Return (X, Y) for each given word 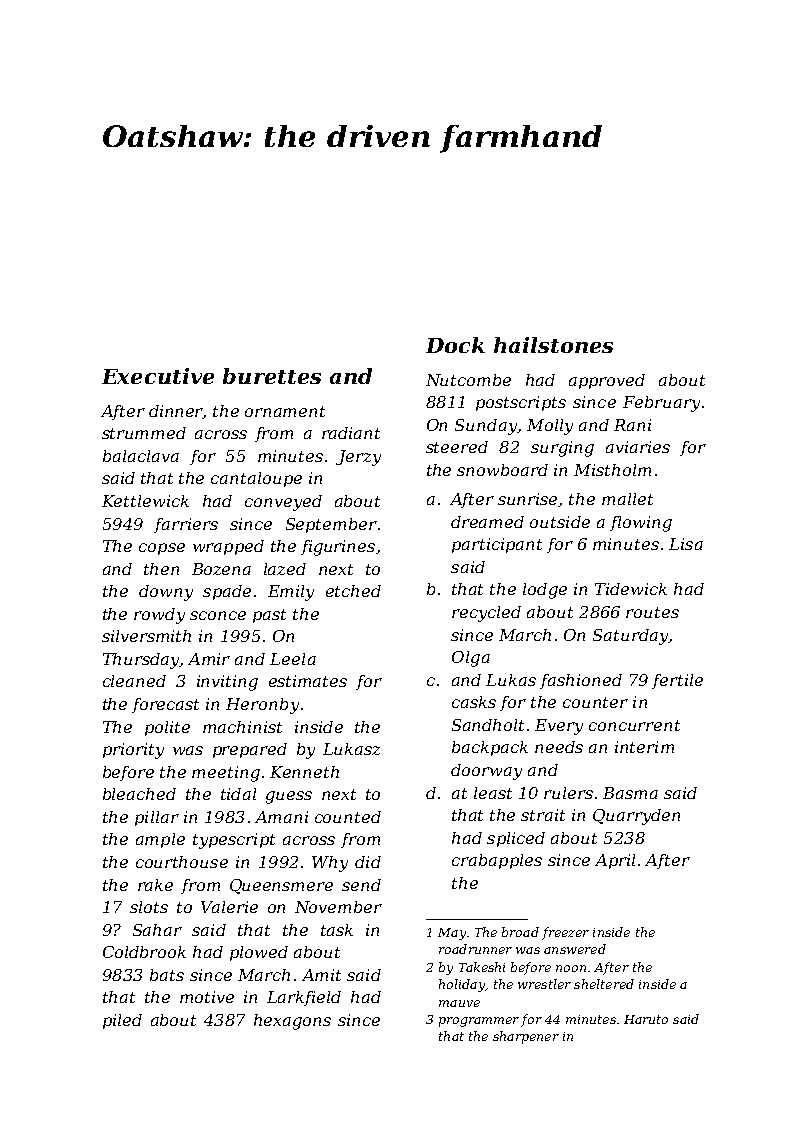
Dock (455, 345)
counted (348, 817)
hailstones (553, 345)
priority (133, 751)
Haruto (646, 1019)
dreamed (487, 522)
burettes (272, 376)
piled (122, 1021)
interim (644, 747)
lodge (545, 591)
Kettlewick (145, 501)
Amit (321, 975)
